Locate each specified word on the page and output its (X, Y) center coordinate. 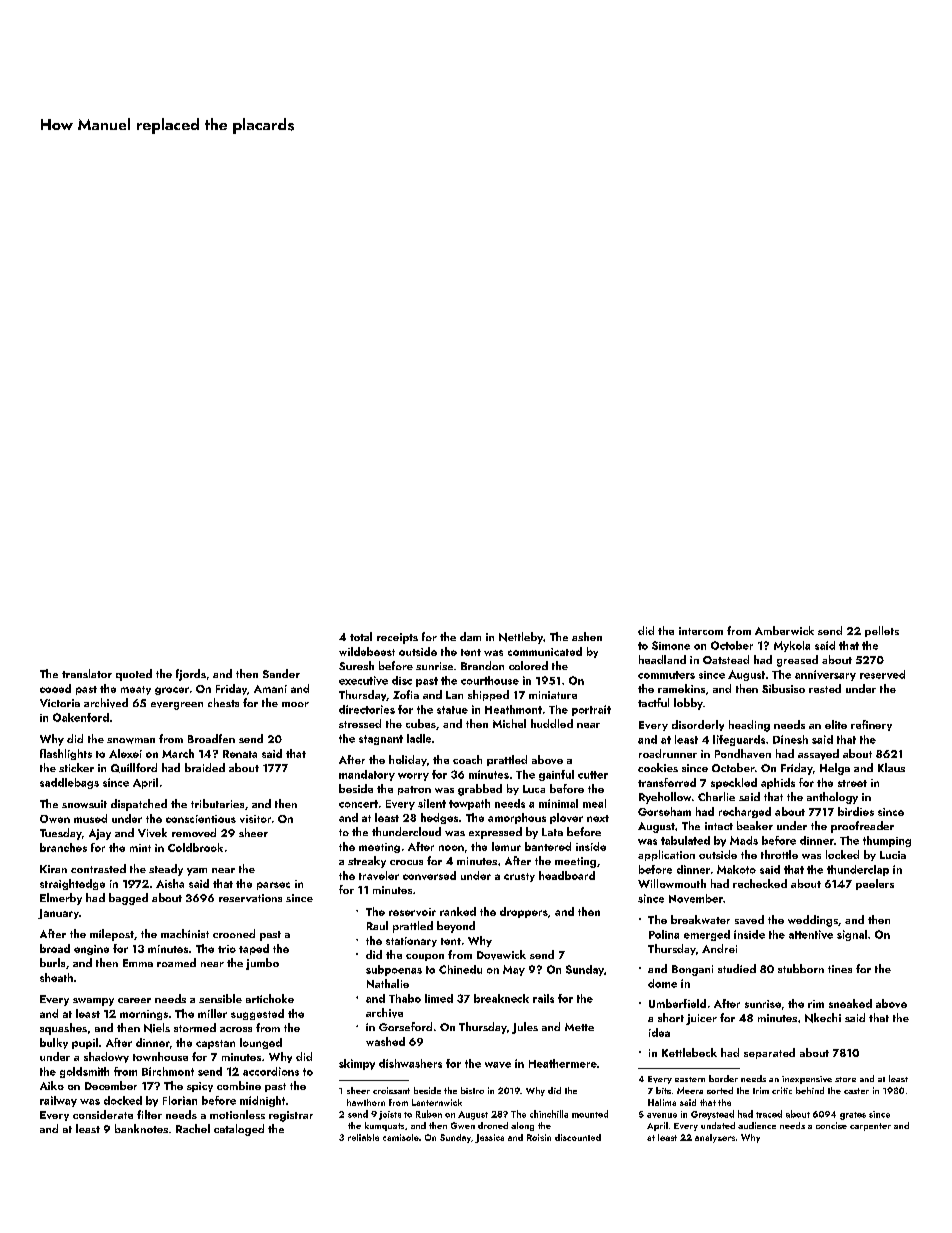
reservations (250, 898)
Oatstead (726, 659)
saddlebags (69, 783)
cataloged (239, 1130)
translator (87, 673)
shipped (488, 695)
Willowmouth (672, 883)
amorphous (517, 818)
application (666, 855)
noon (451, 848)
